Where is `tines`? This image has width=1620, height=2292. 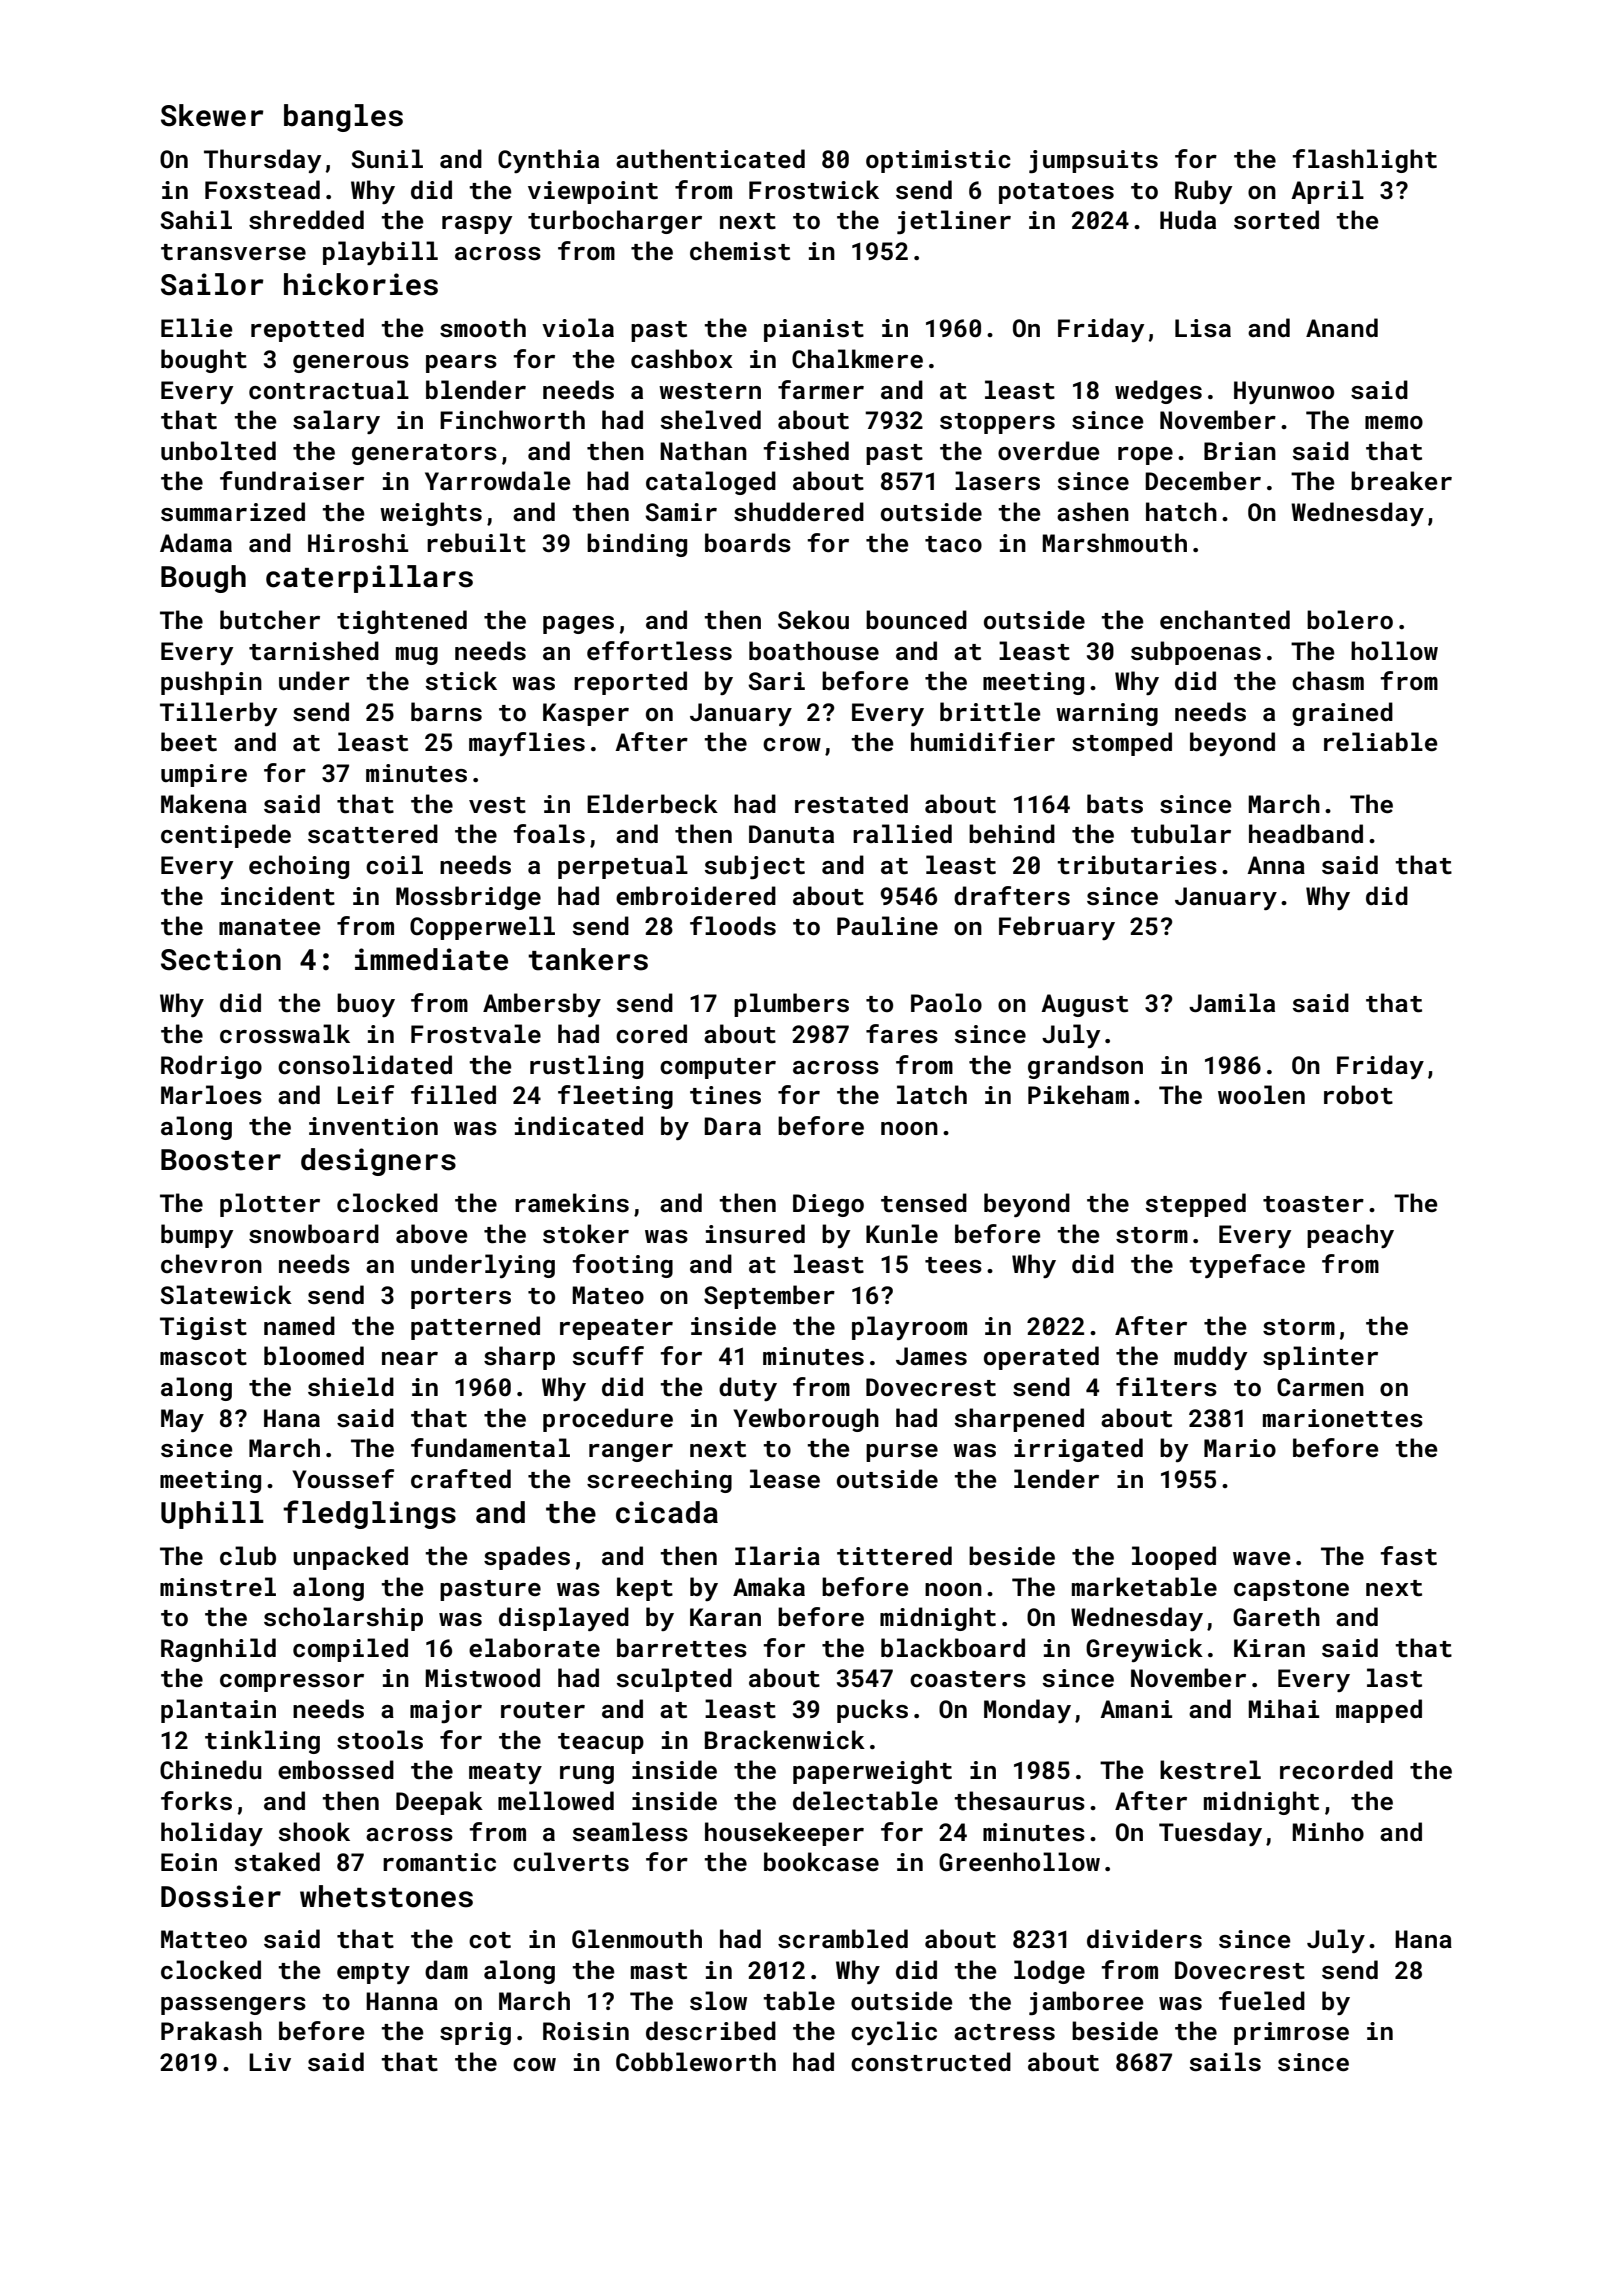
tines is located at coordinates (725, 1095).
